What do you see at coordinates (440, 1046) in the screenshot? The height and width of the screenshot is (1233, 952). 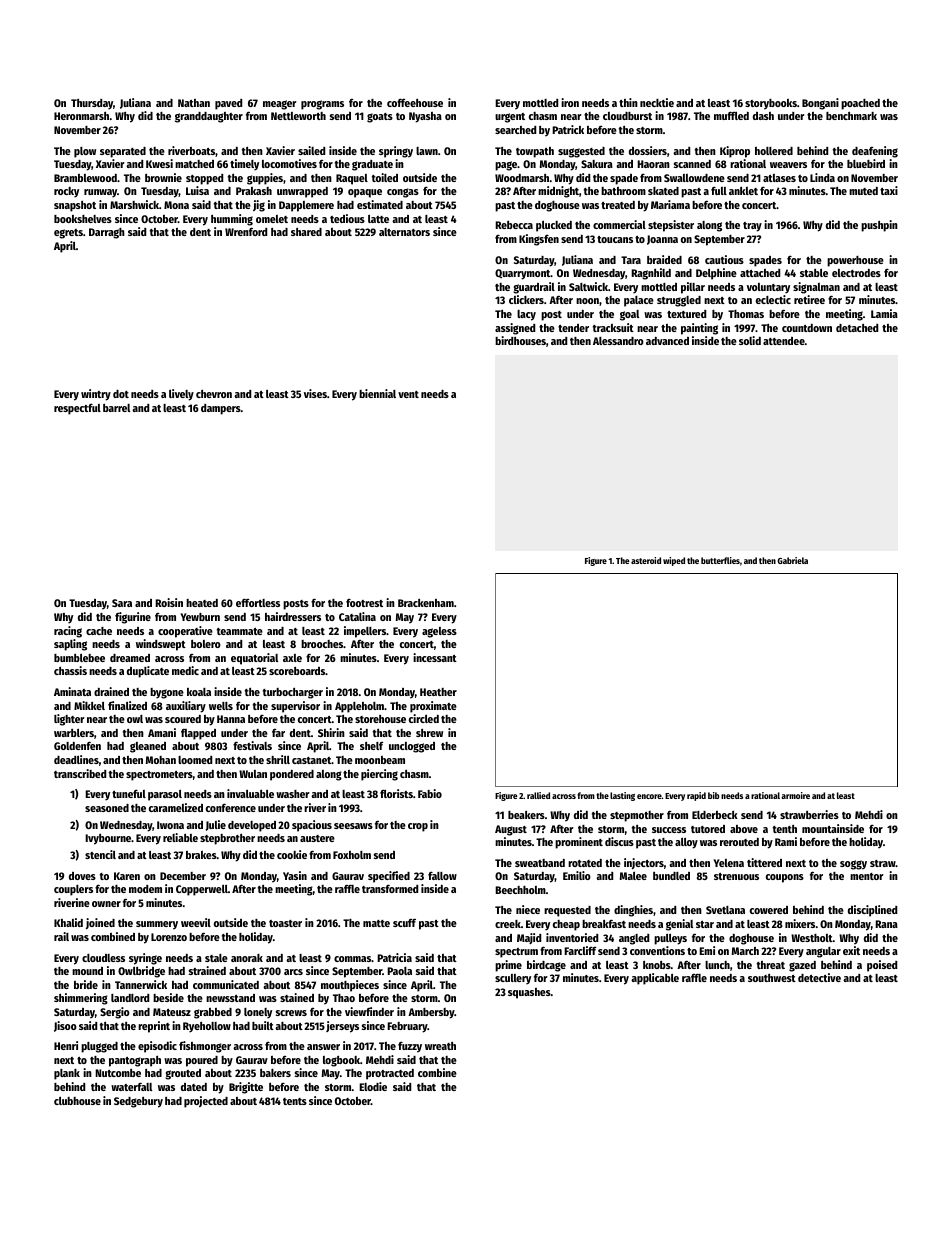 I see `wreath` at bounding box center [440, 1046].
